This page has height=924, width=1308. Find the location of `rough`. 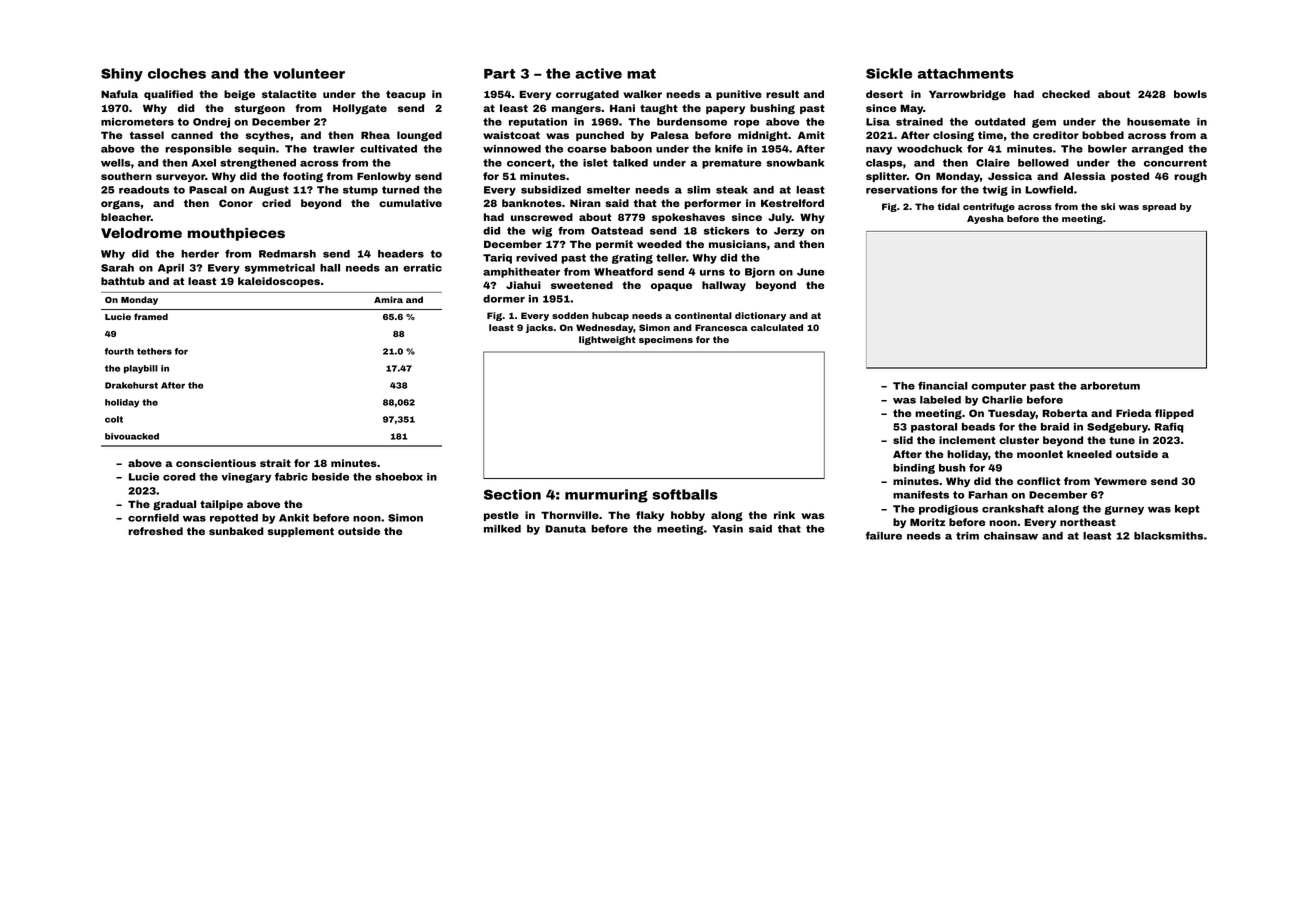

rough is located at coordinates (1190, 177).
